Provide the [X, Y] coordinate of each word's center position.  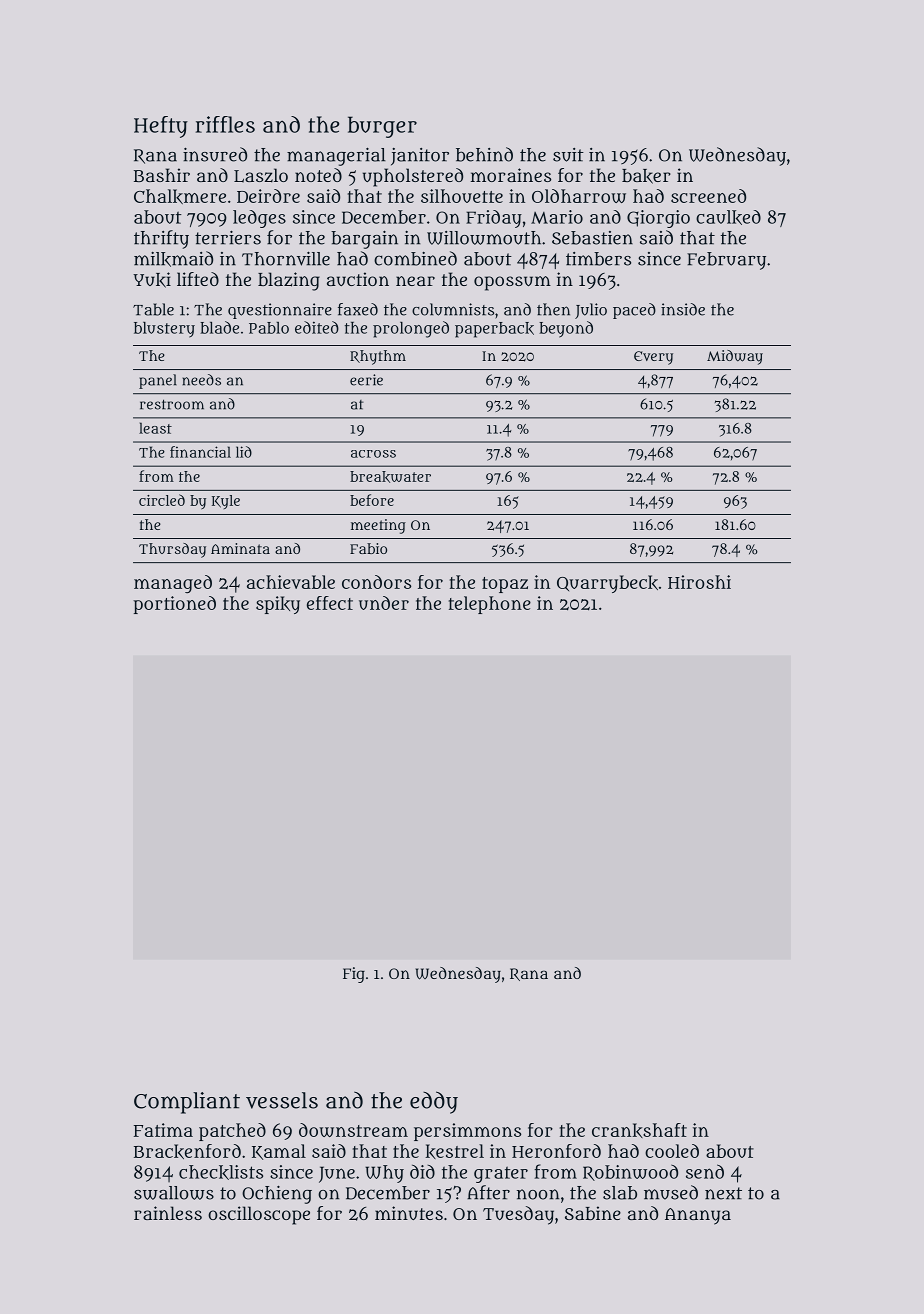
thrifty [161, 239]
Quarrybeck [607, 584]
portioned [174, 605]
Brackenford [187, 1151]
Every [653, 358]
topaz [505, 585]
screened [708, 196]
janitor [420, 157]
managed [173, 584]
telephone [490, 605]
